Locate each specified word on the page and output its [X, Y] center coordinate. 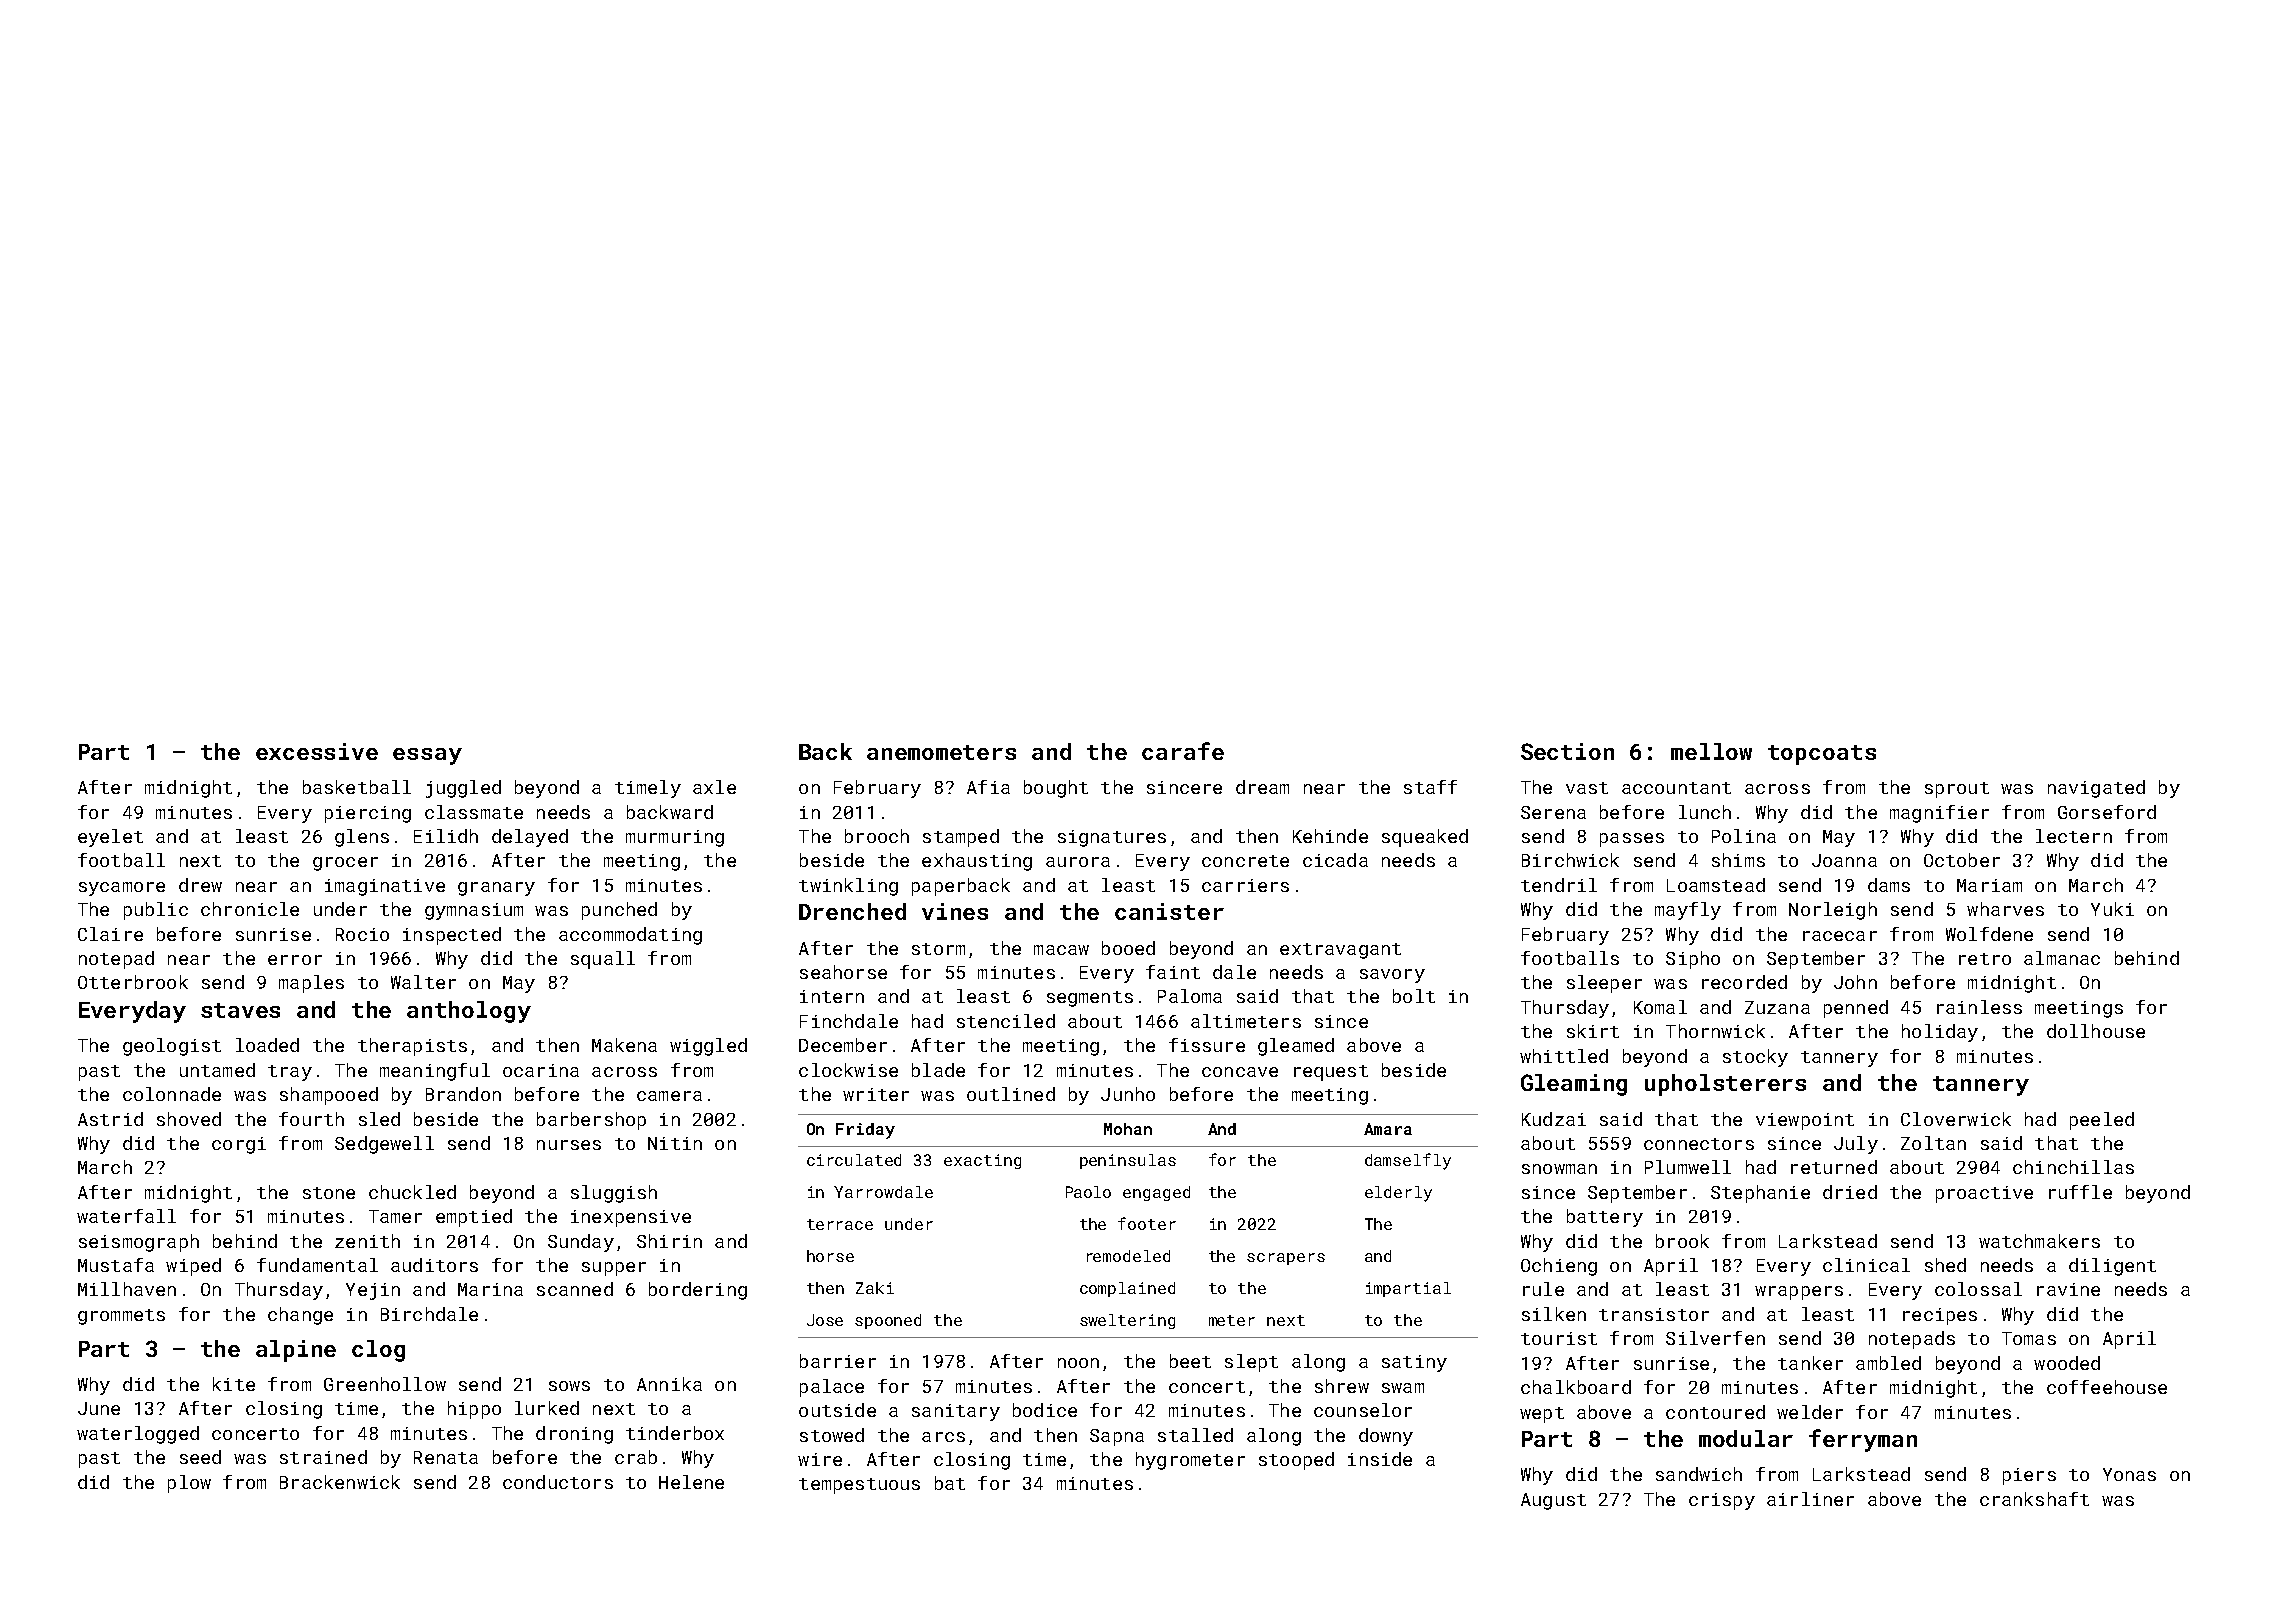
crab [636, 1457]
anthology [469, 1012]
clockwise [848, 1070]
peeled [2102, 1121]
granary [496, 889]
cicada [1335, 860]
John [1855, 982]
